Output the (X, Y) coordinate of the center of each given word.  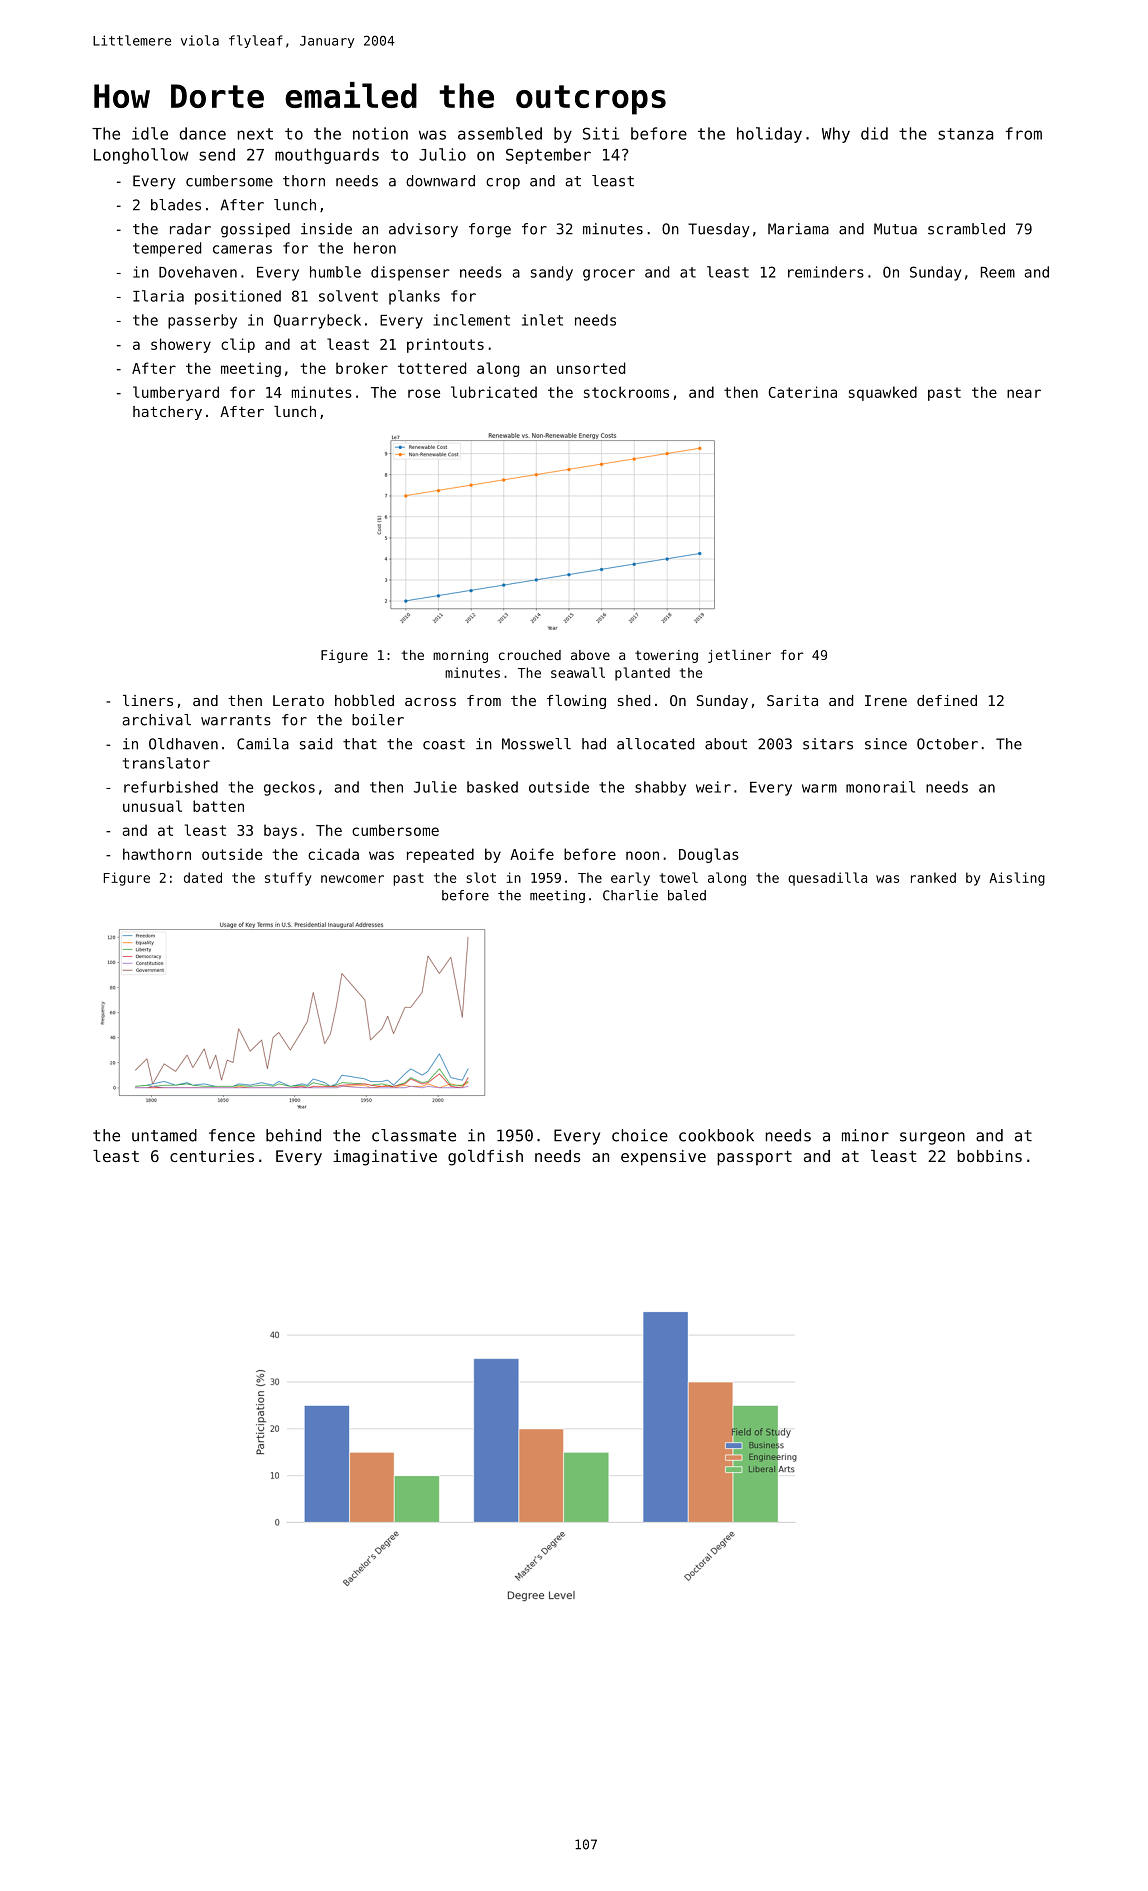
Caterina (803, 392)
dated (203, 877)
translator (166, 763)
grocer (609, 275)
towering (666, 656)
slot (481, 877)
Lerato (298, 700)
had (594, 744)
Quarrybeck (317, 321)
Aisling (1017, 879)
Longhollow (141, 156)
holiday (769, 135)
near (1024, 393)
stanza (965, 134)
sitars (828, 744)
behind (293, 1135)
